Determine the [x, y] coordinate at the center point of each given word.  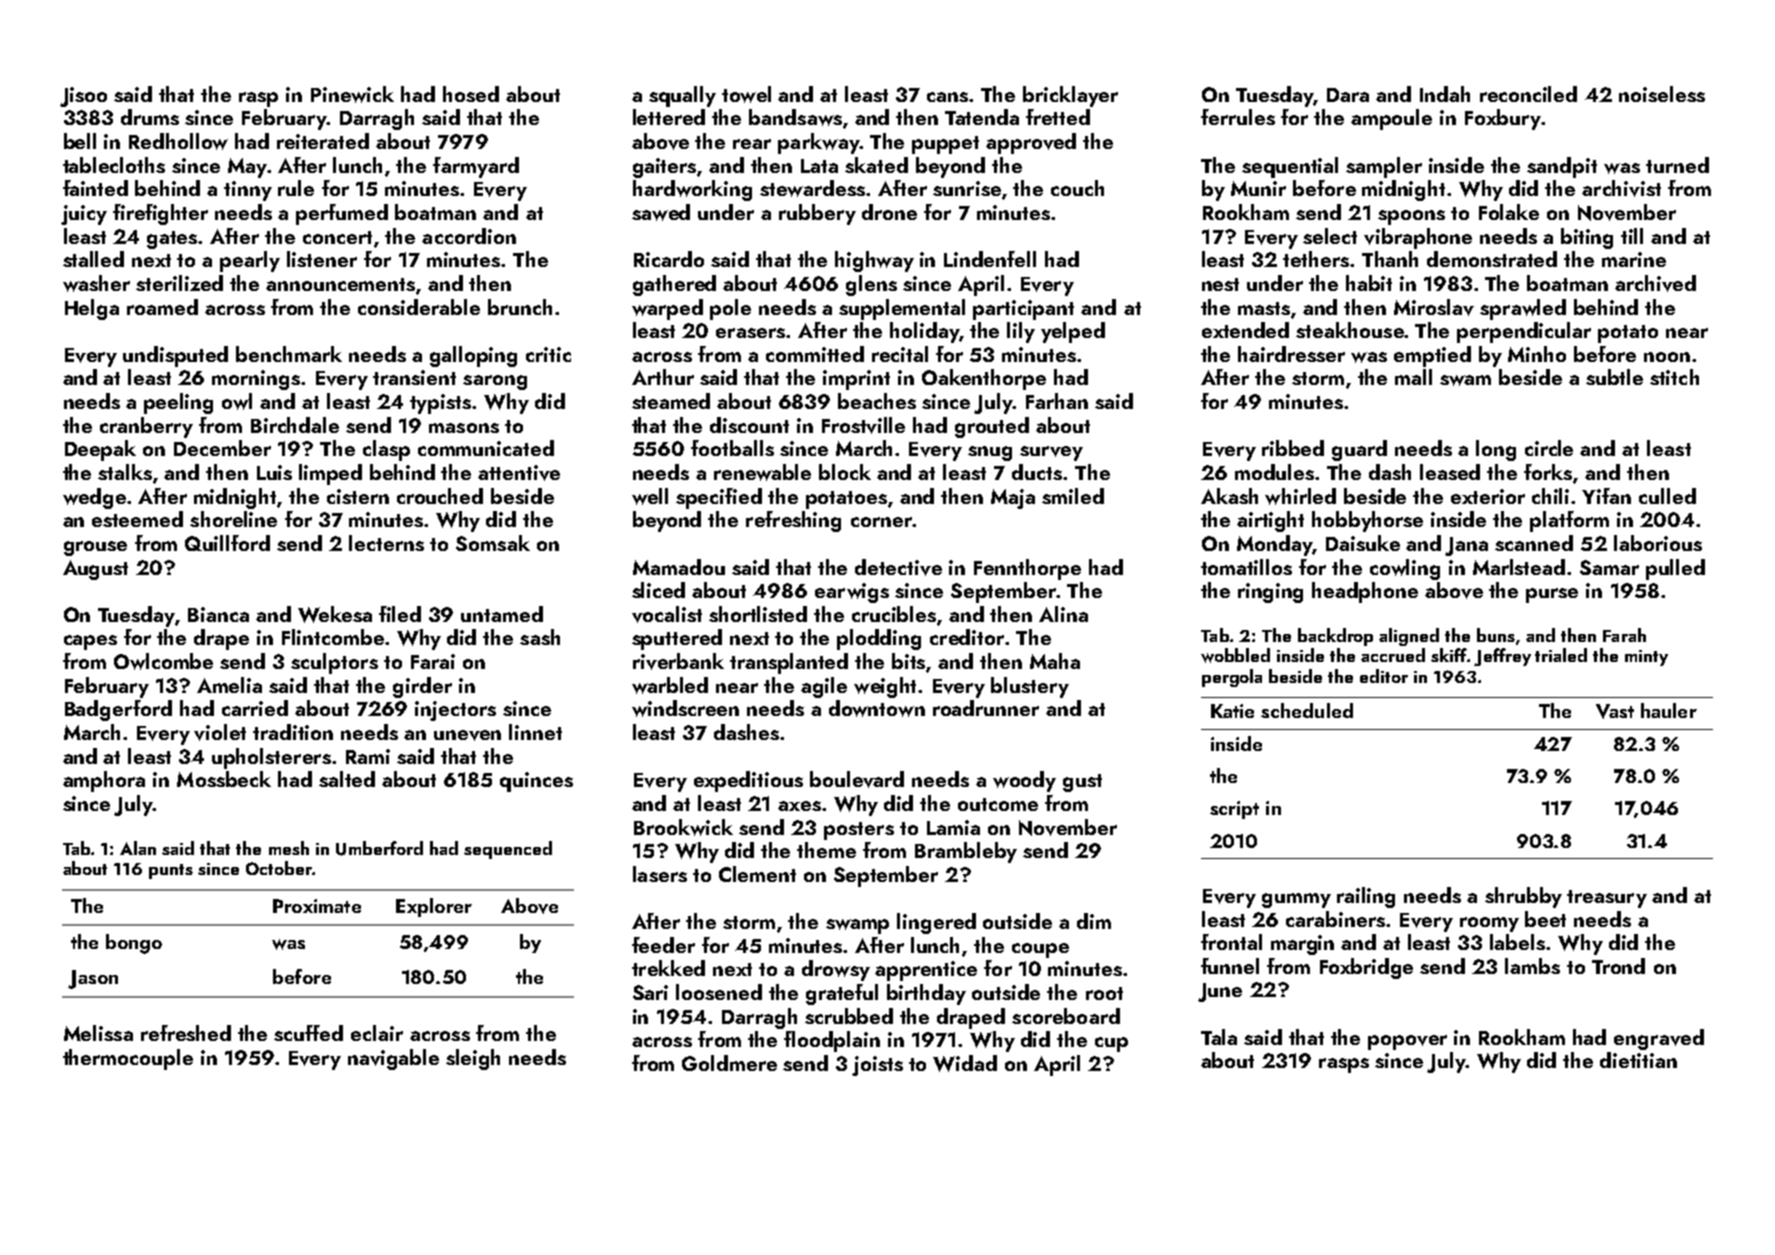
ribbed [1293, 448]
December [222, 448]
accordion [469, 236]
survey [1051, 453]
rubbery [817, 214]
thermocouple [128, 1059]
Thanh [1390, 259]
